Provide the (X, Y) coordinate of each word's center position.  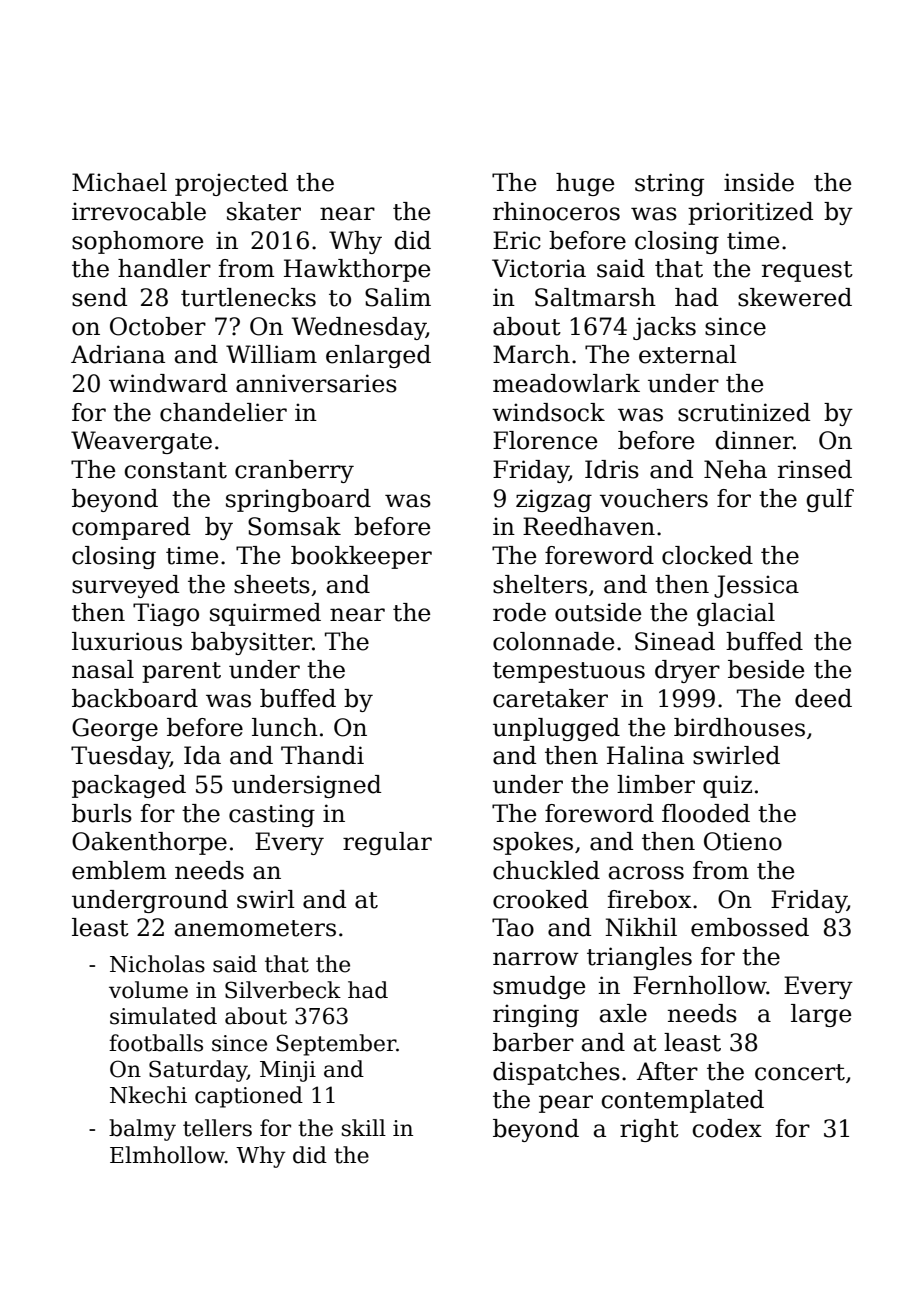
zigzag (554, 500)
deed (823, 698)
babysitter (251, 643)
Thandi (322, 755)
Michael (119, 182)
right (649, 1130)
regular (387, 843)
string (669, 184)
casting (272, 815)
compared (131, 528)
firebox (649, 899)
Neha (735, 469)
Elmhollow (167, 1155)
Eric (517, 240)
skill (364, 1128)
